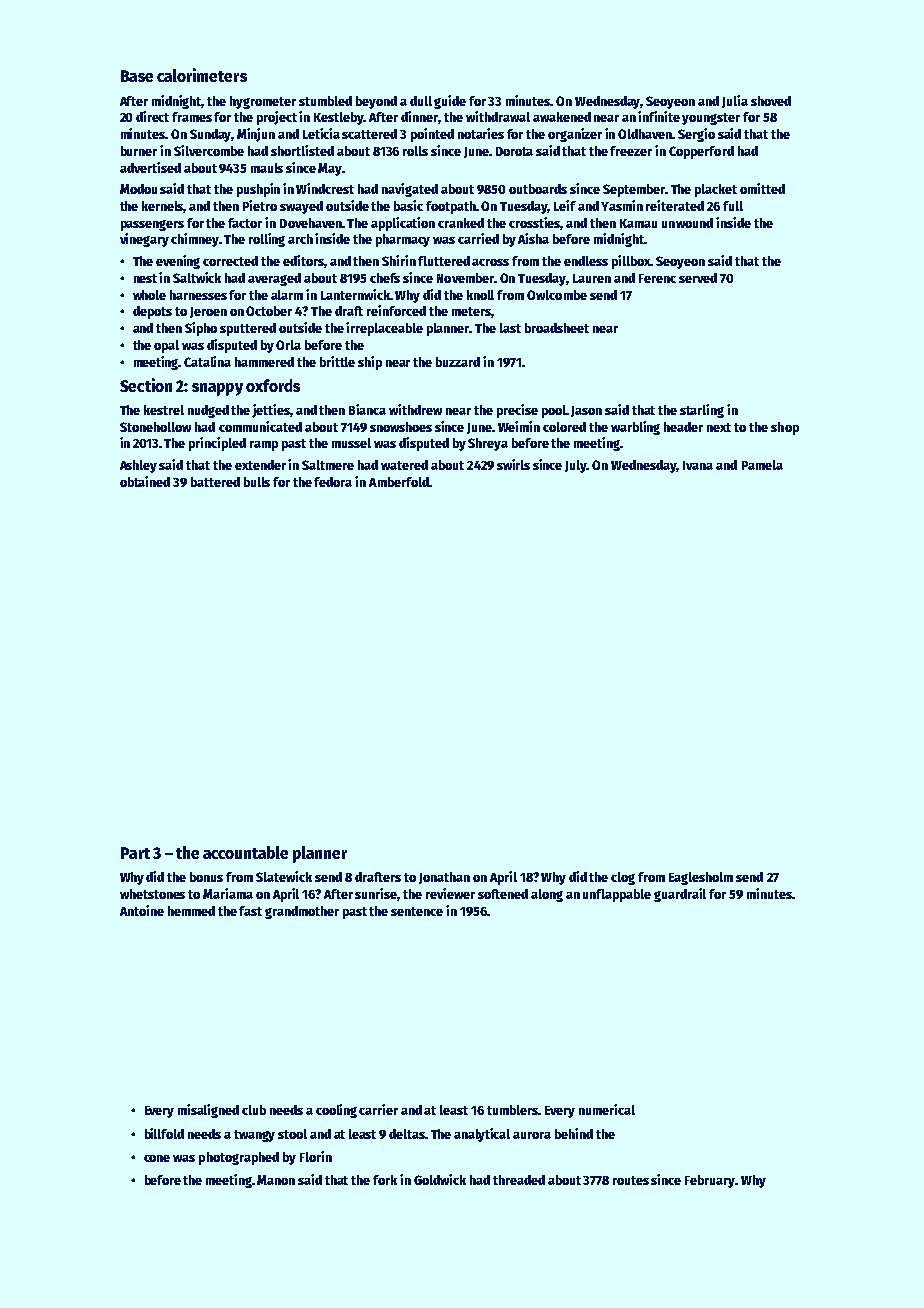 The width and height of the screenshot is (924, 1308). Describe the element at coordinates (444, 878) in the screenshot. I see `Jonathan` at that location.
